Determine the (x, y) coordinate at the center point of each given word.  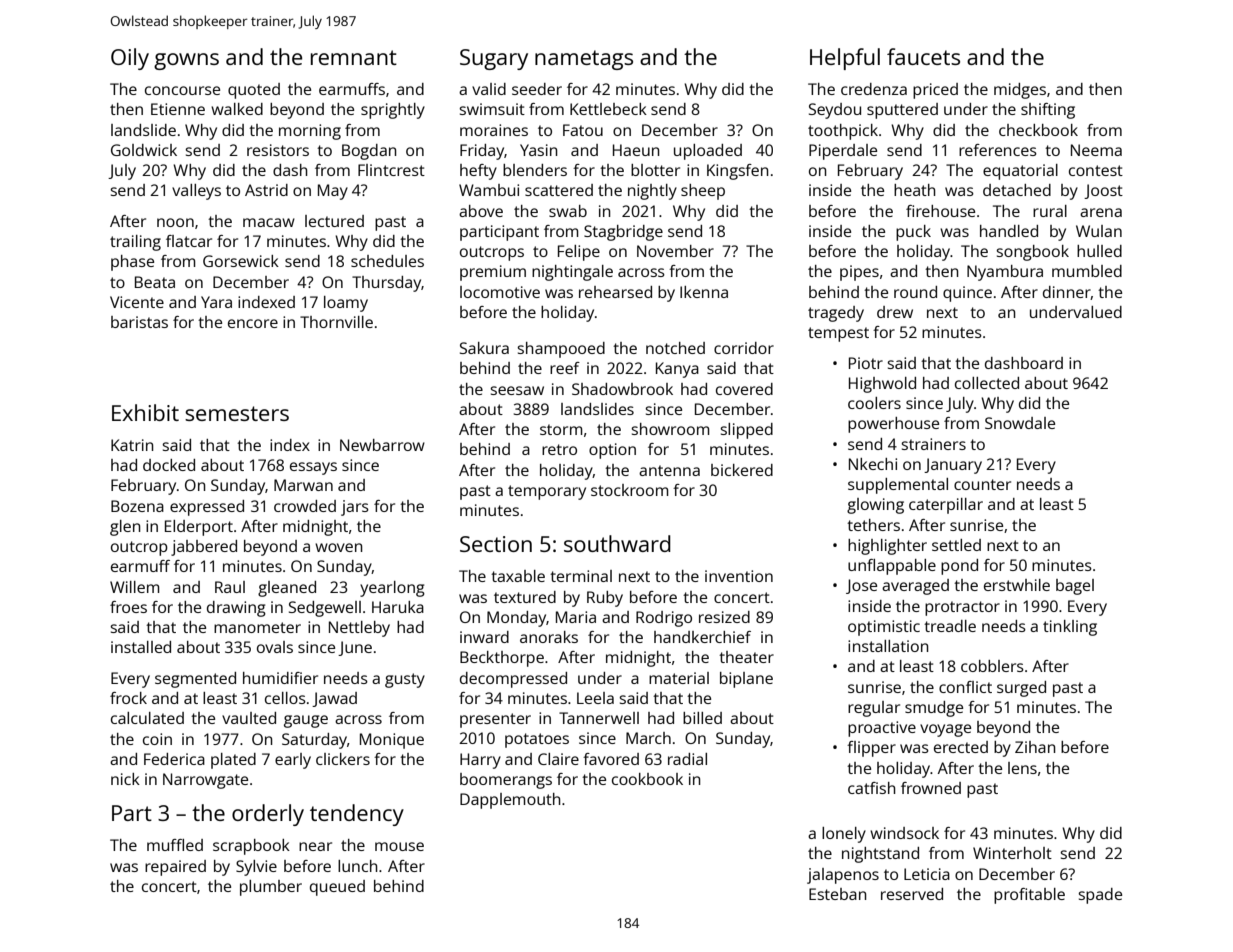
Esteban (838, 894)
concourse (182, 90)
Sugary (494, 59)
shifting (1048, 111)
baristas (139, 322)
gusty (405, 680)
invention (739, 576)
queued (337, 888)
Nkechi (873, 464)
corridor (744, 348)
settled (956, 545)
